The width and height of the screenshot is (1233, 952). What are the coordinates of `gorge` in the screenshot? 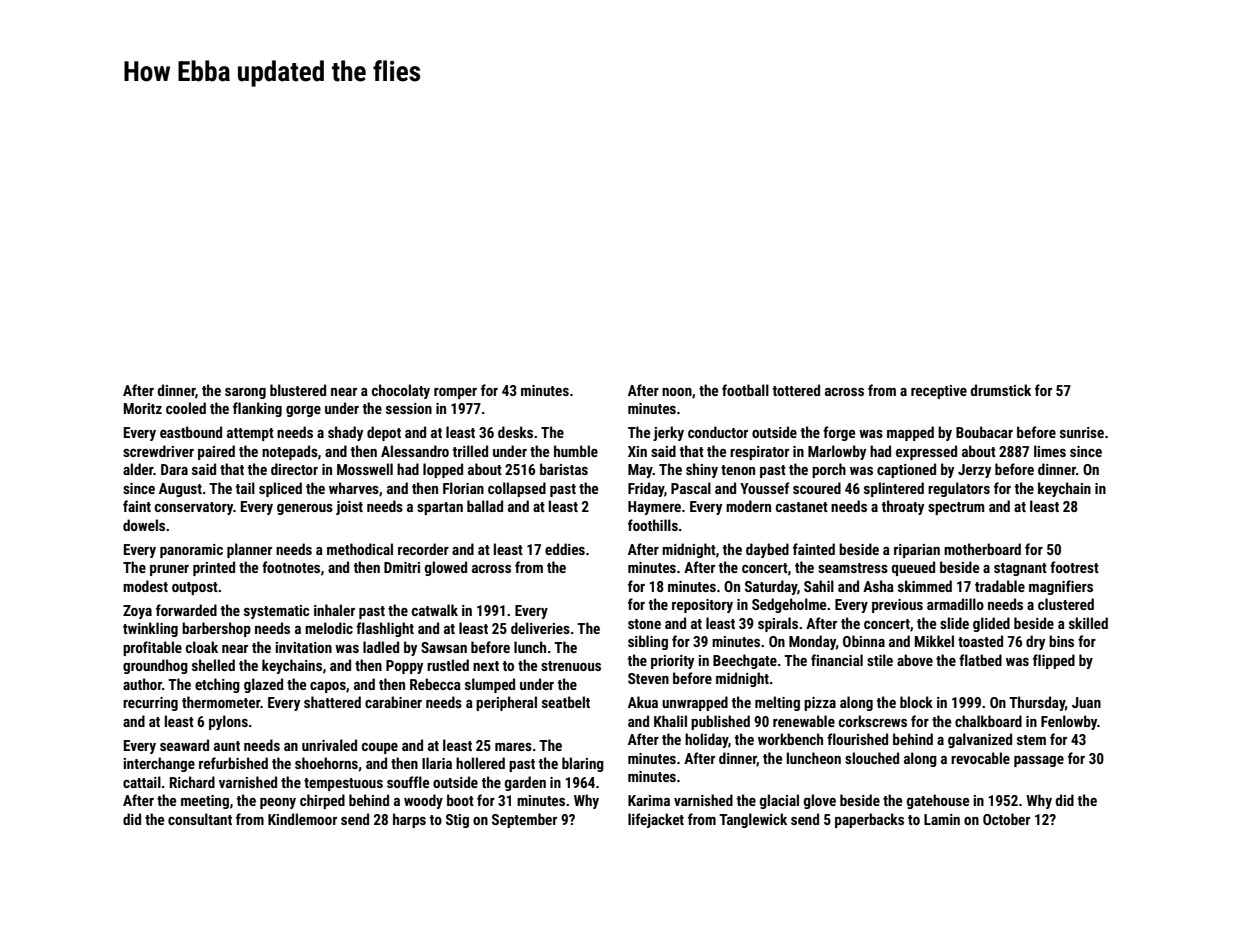 It's located at (303, 411).
